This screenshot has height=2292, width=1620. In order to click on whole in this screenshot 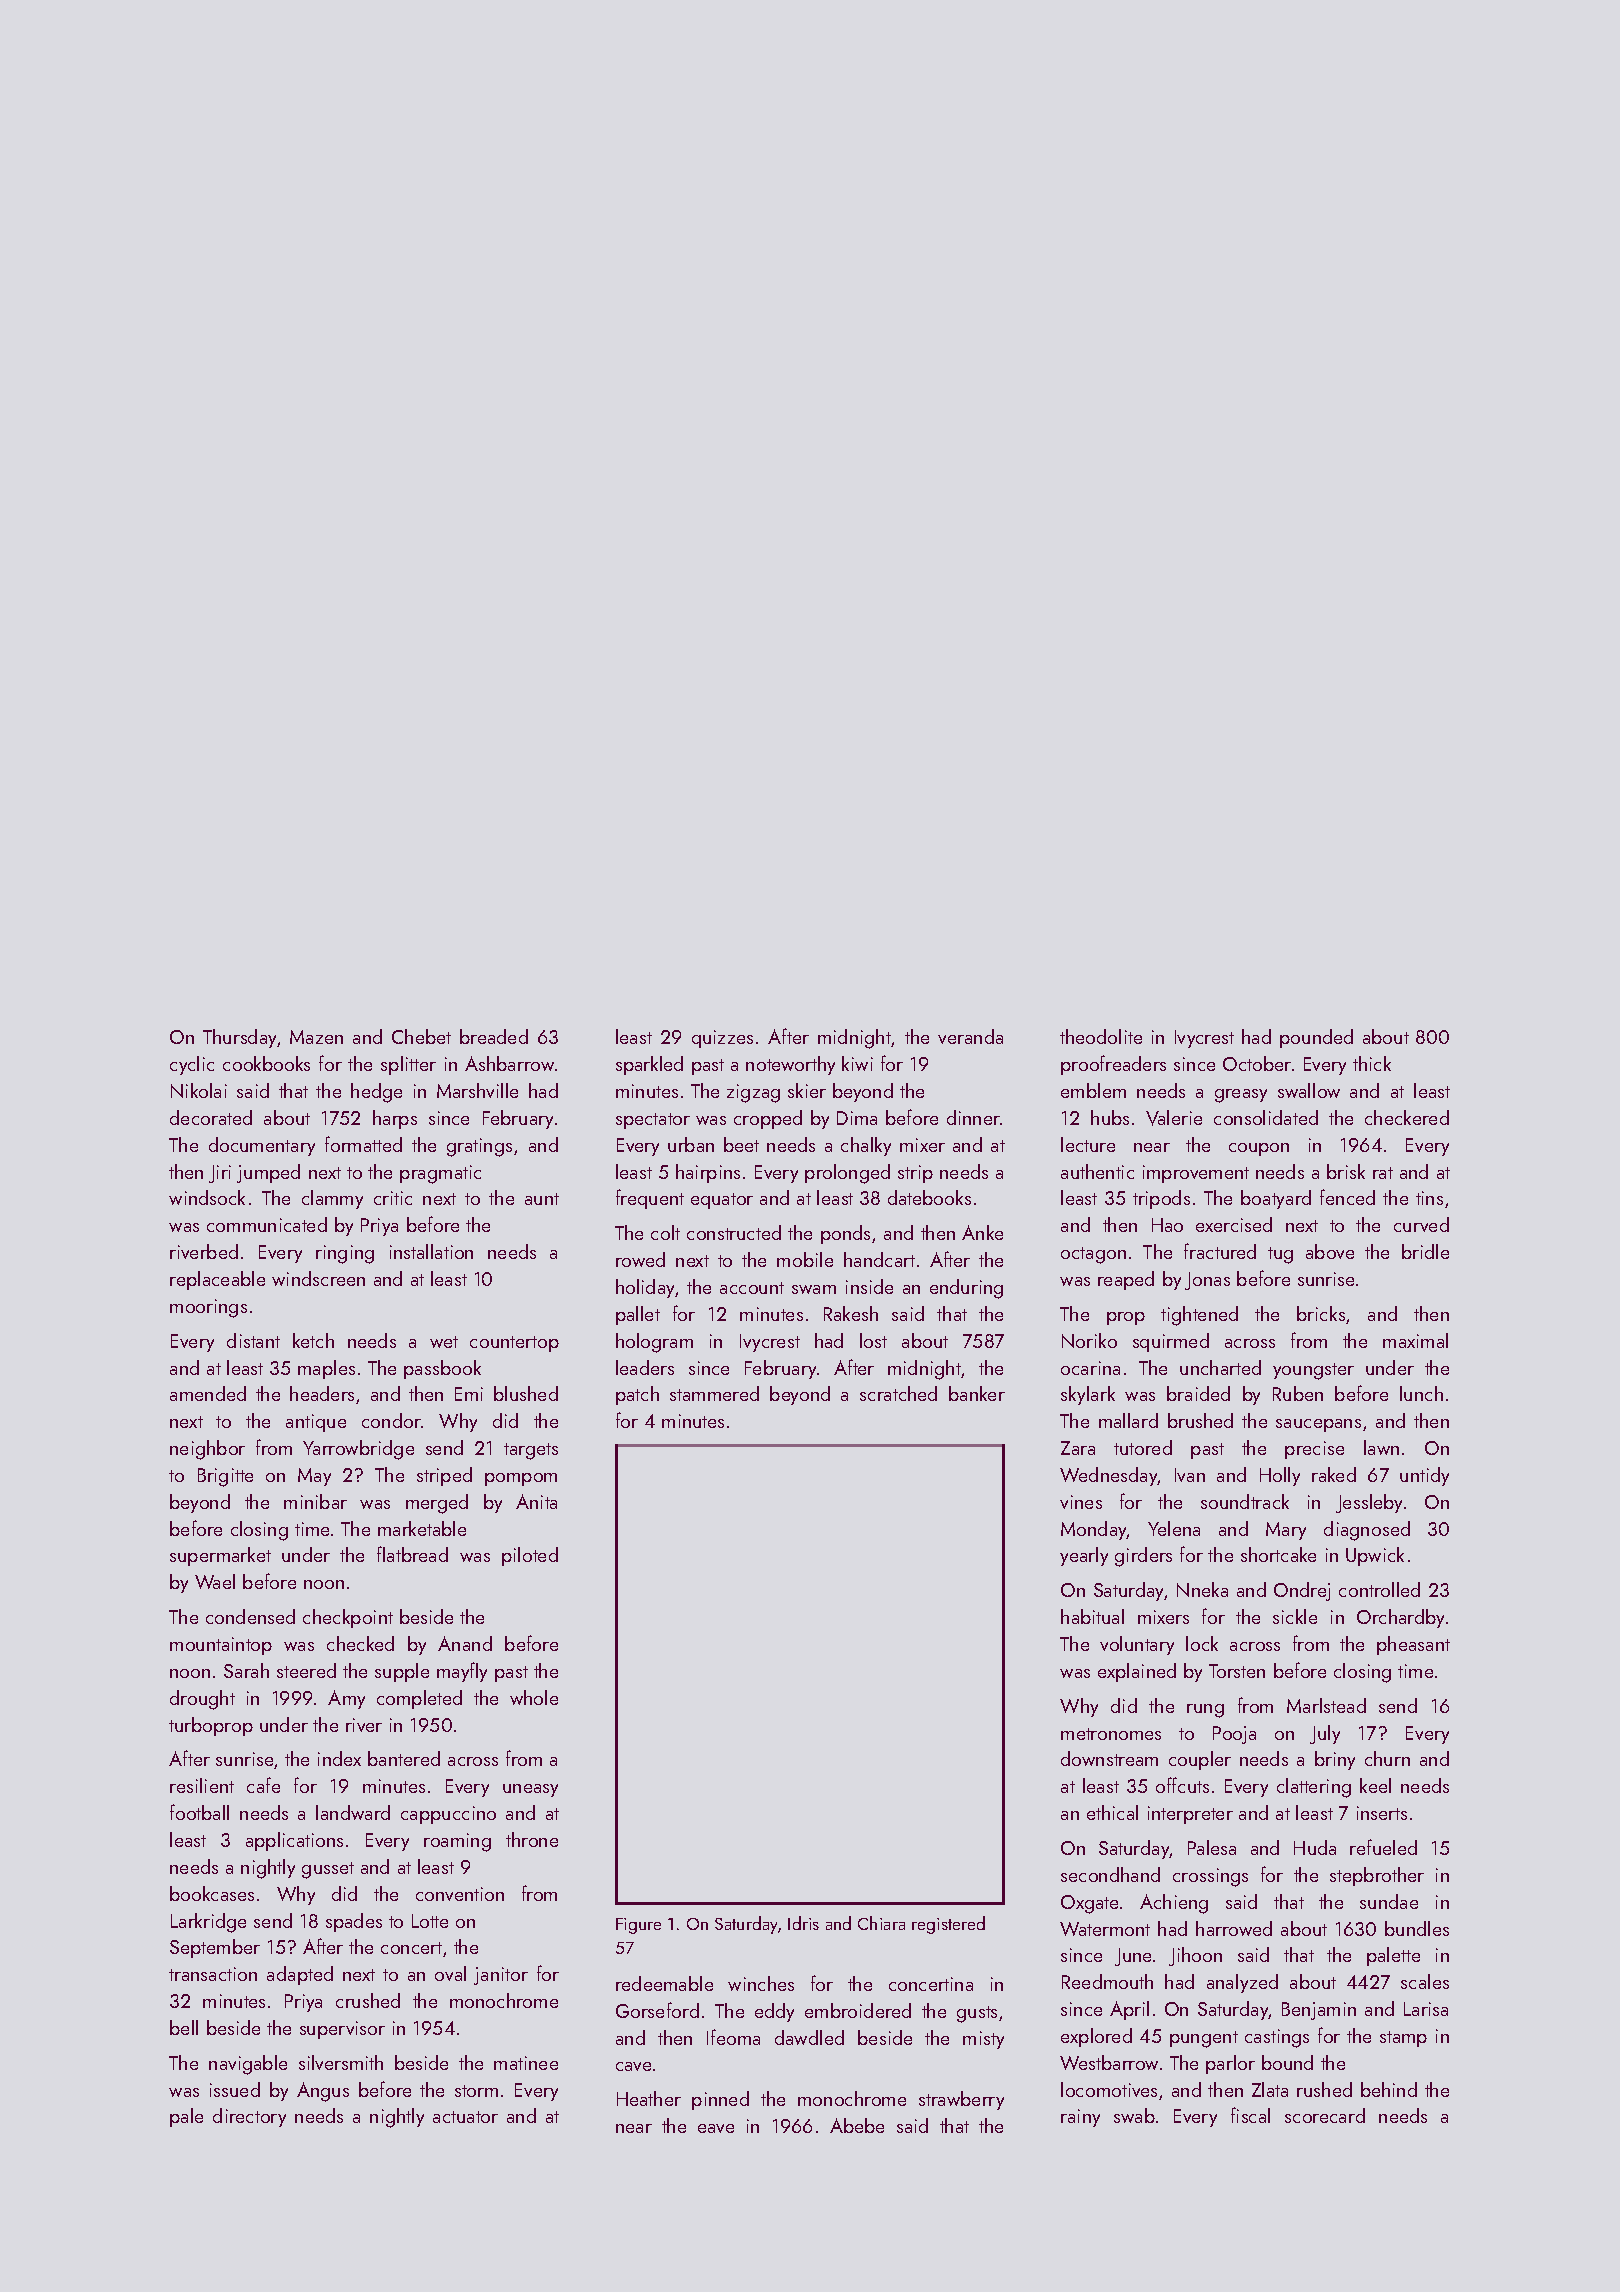, I will do `click(534, 1697)`.
